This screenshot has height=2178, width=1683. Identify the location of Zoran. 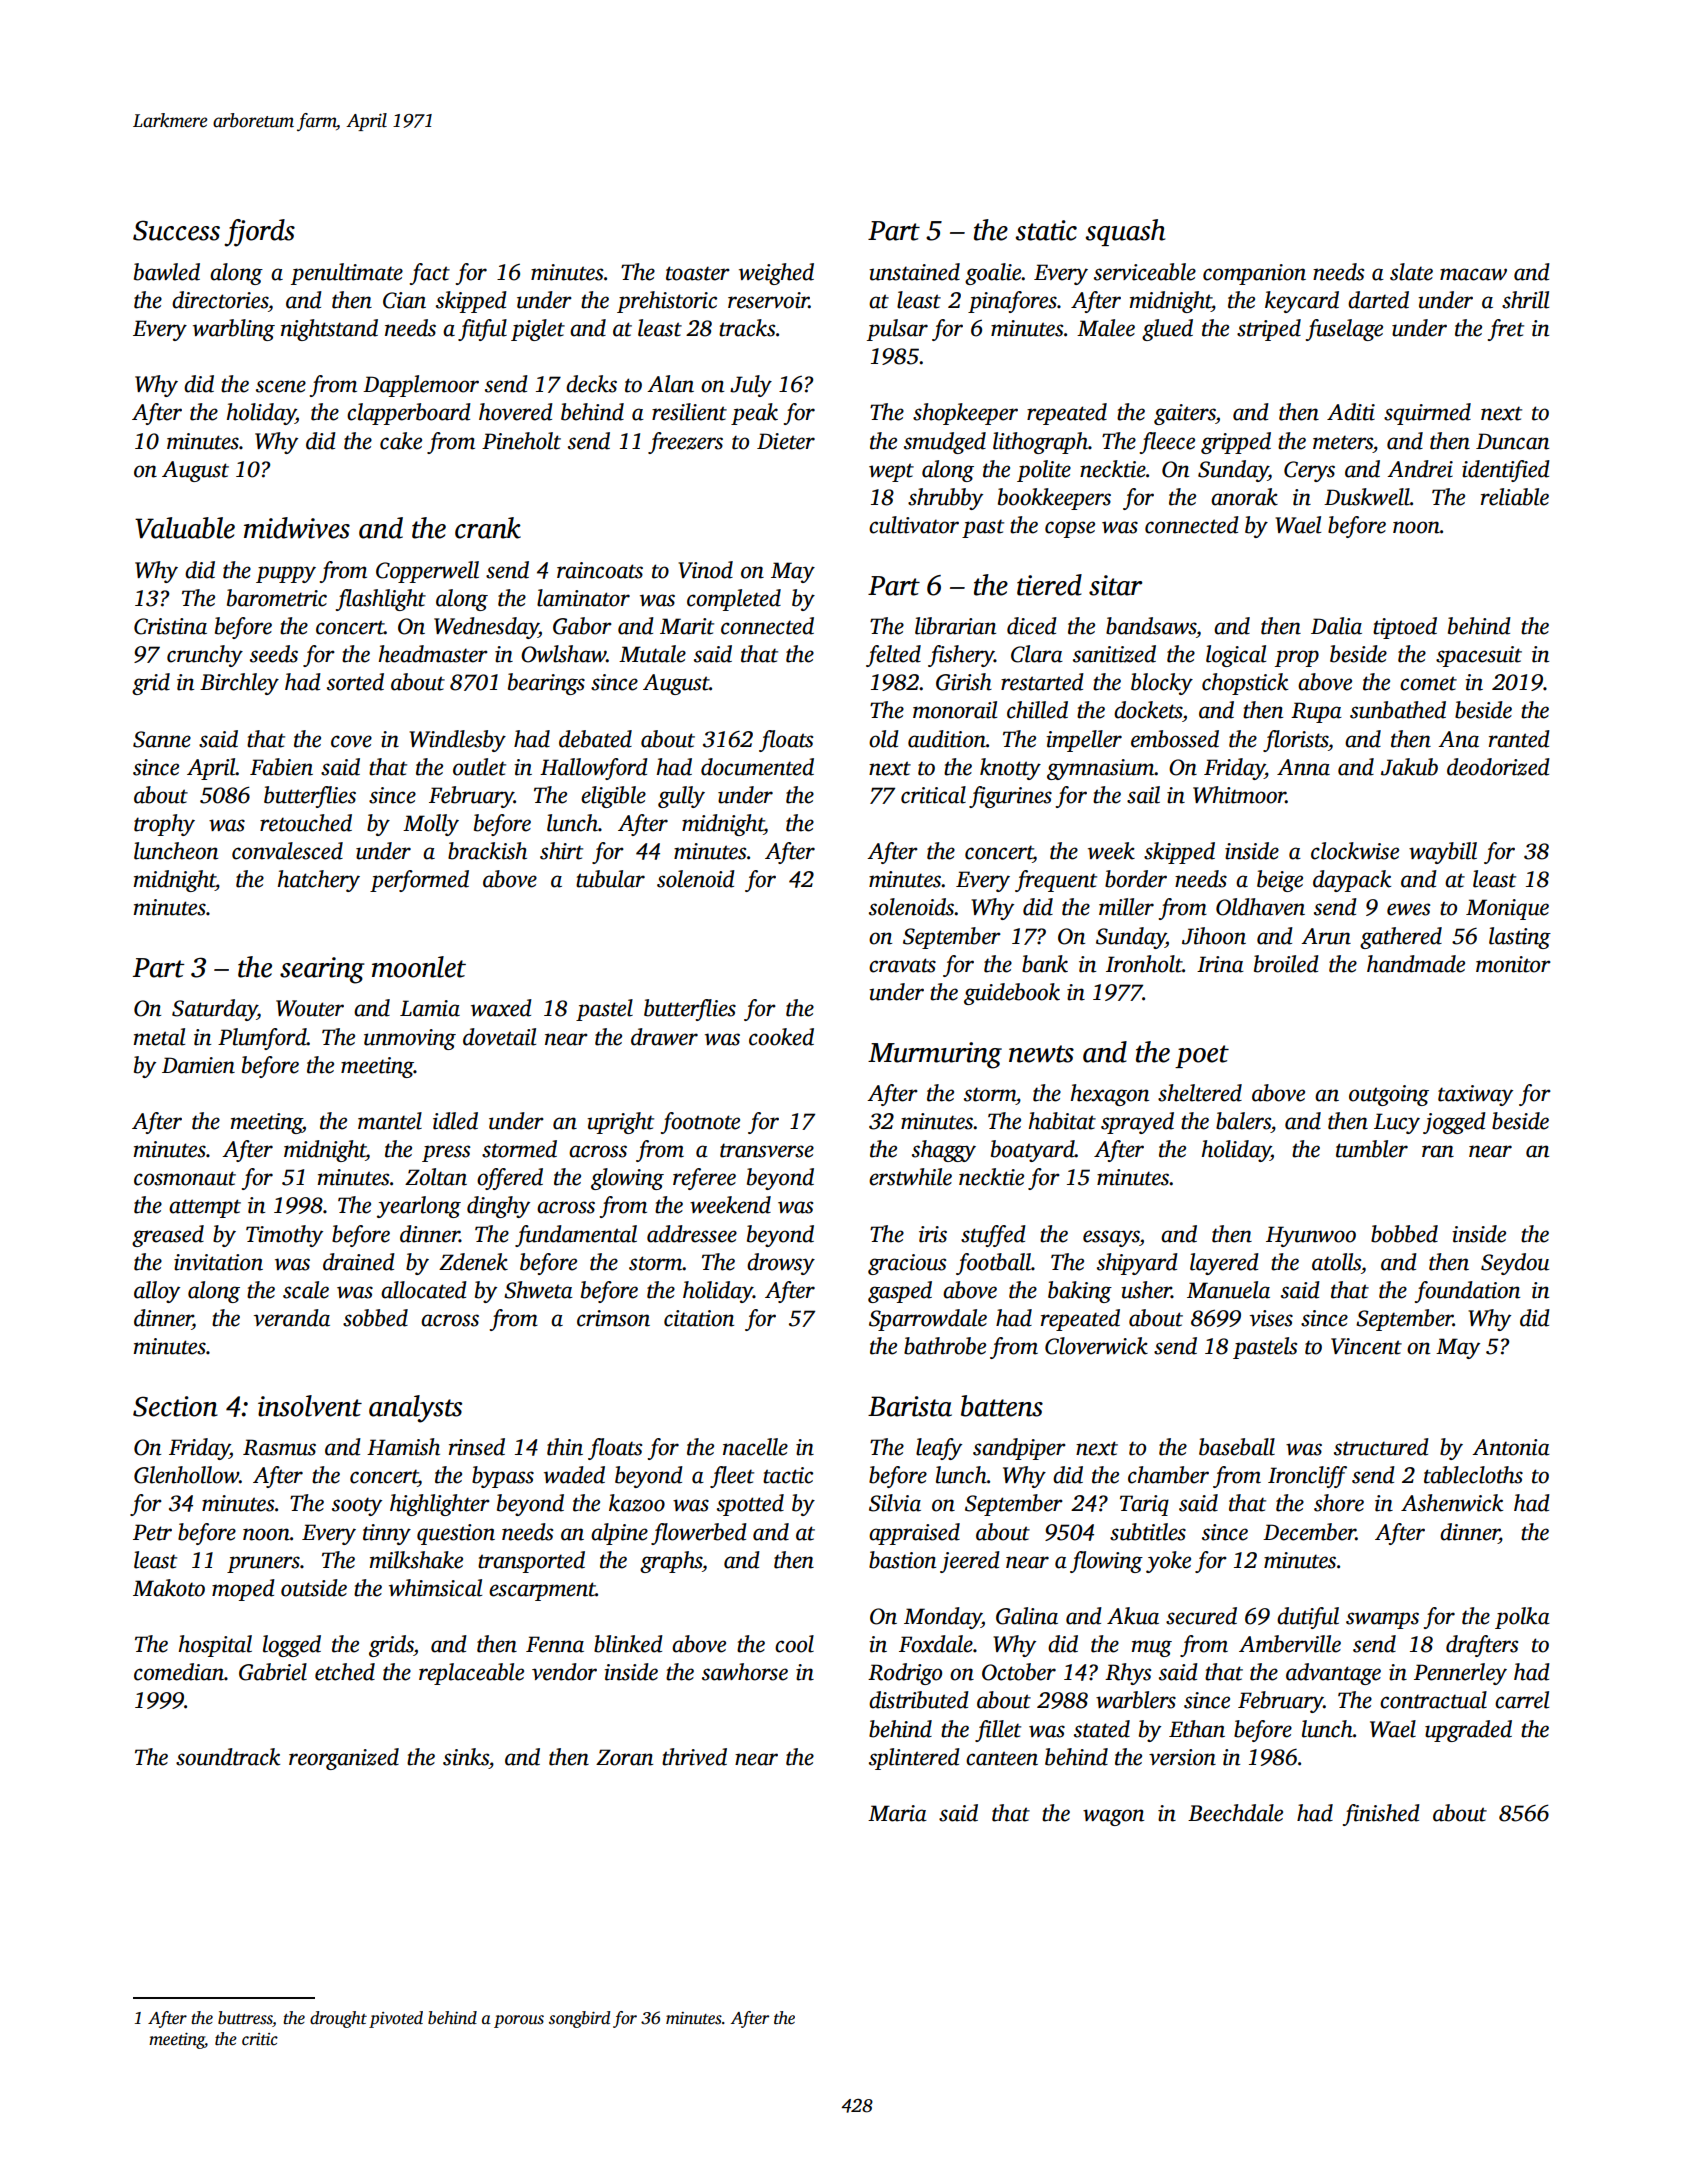
(624, 1757).
